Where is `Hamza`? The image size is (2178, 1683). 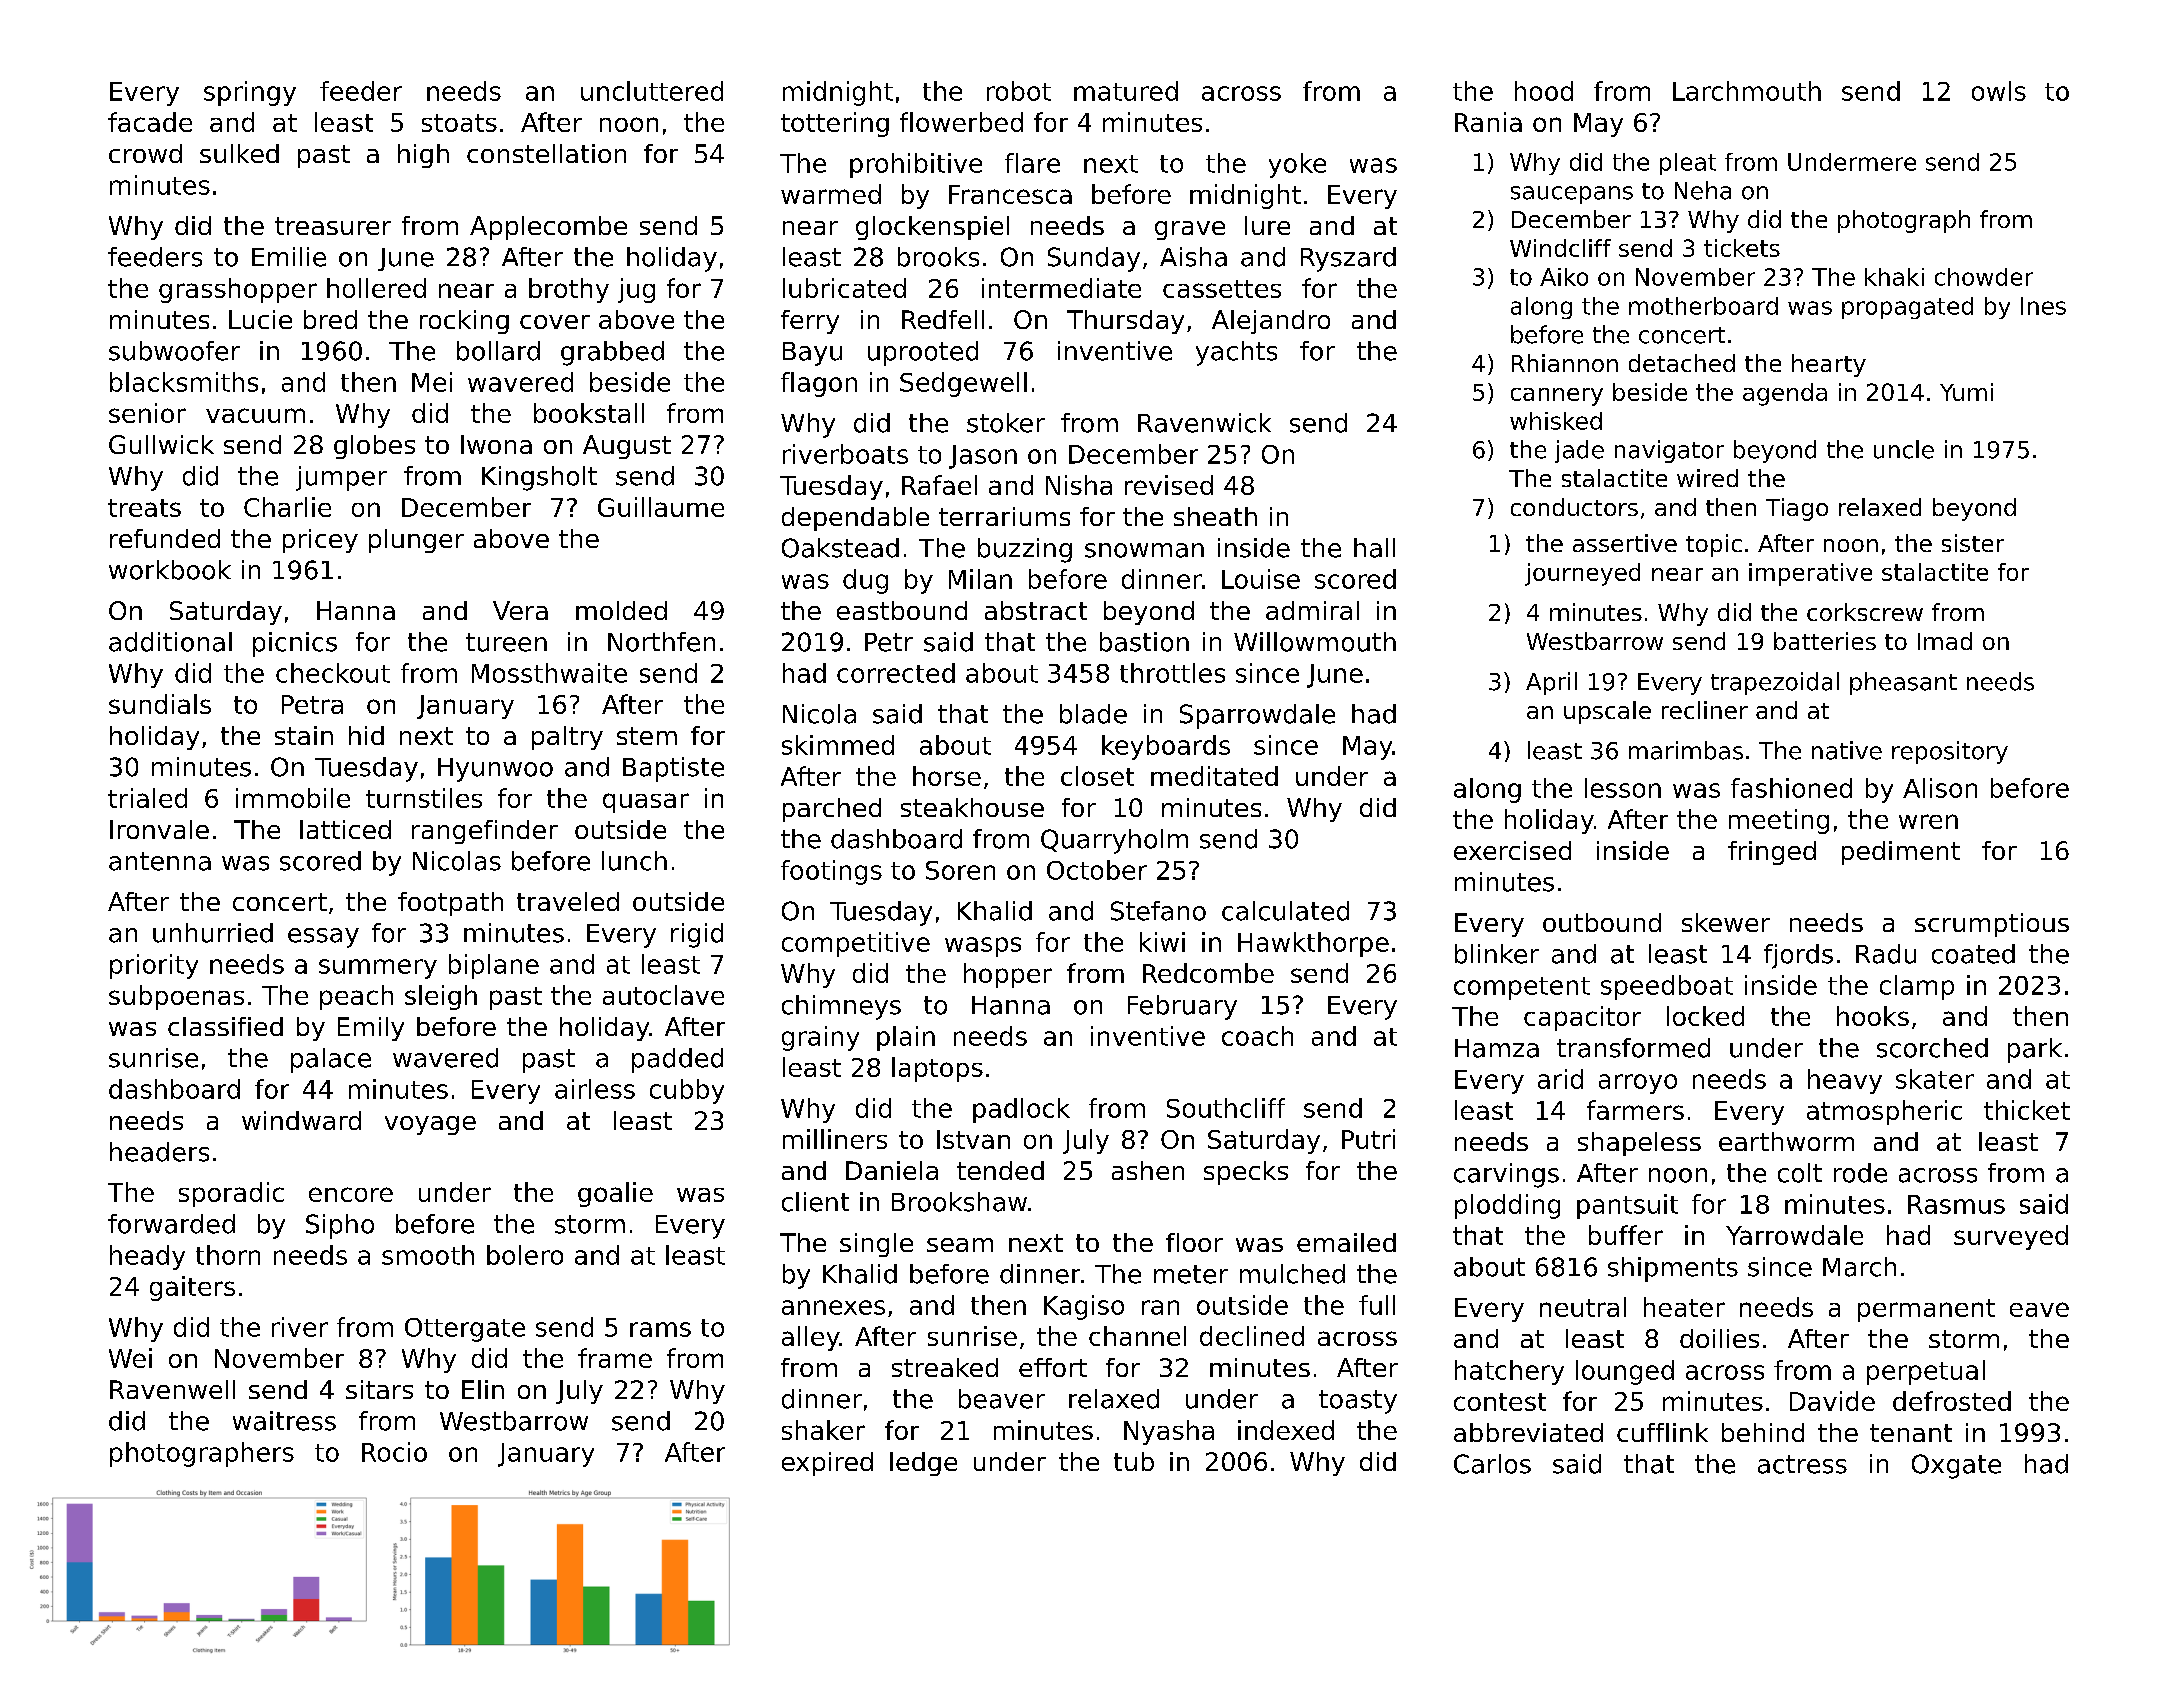 Hamza is located at coordinates (1497, 1048).
